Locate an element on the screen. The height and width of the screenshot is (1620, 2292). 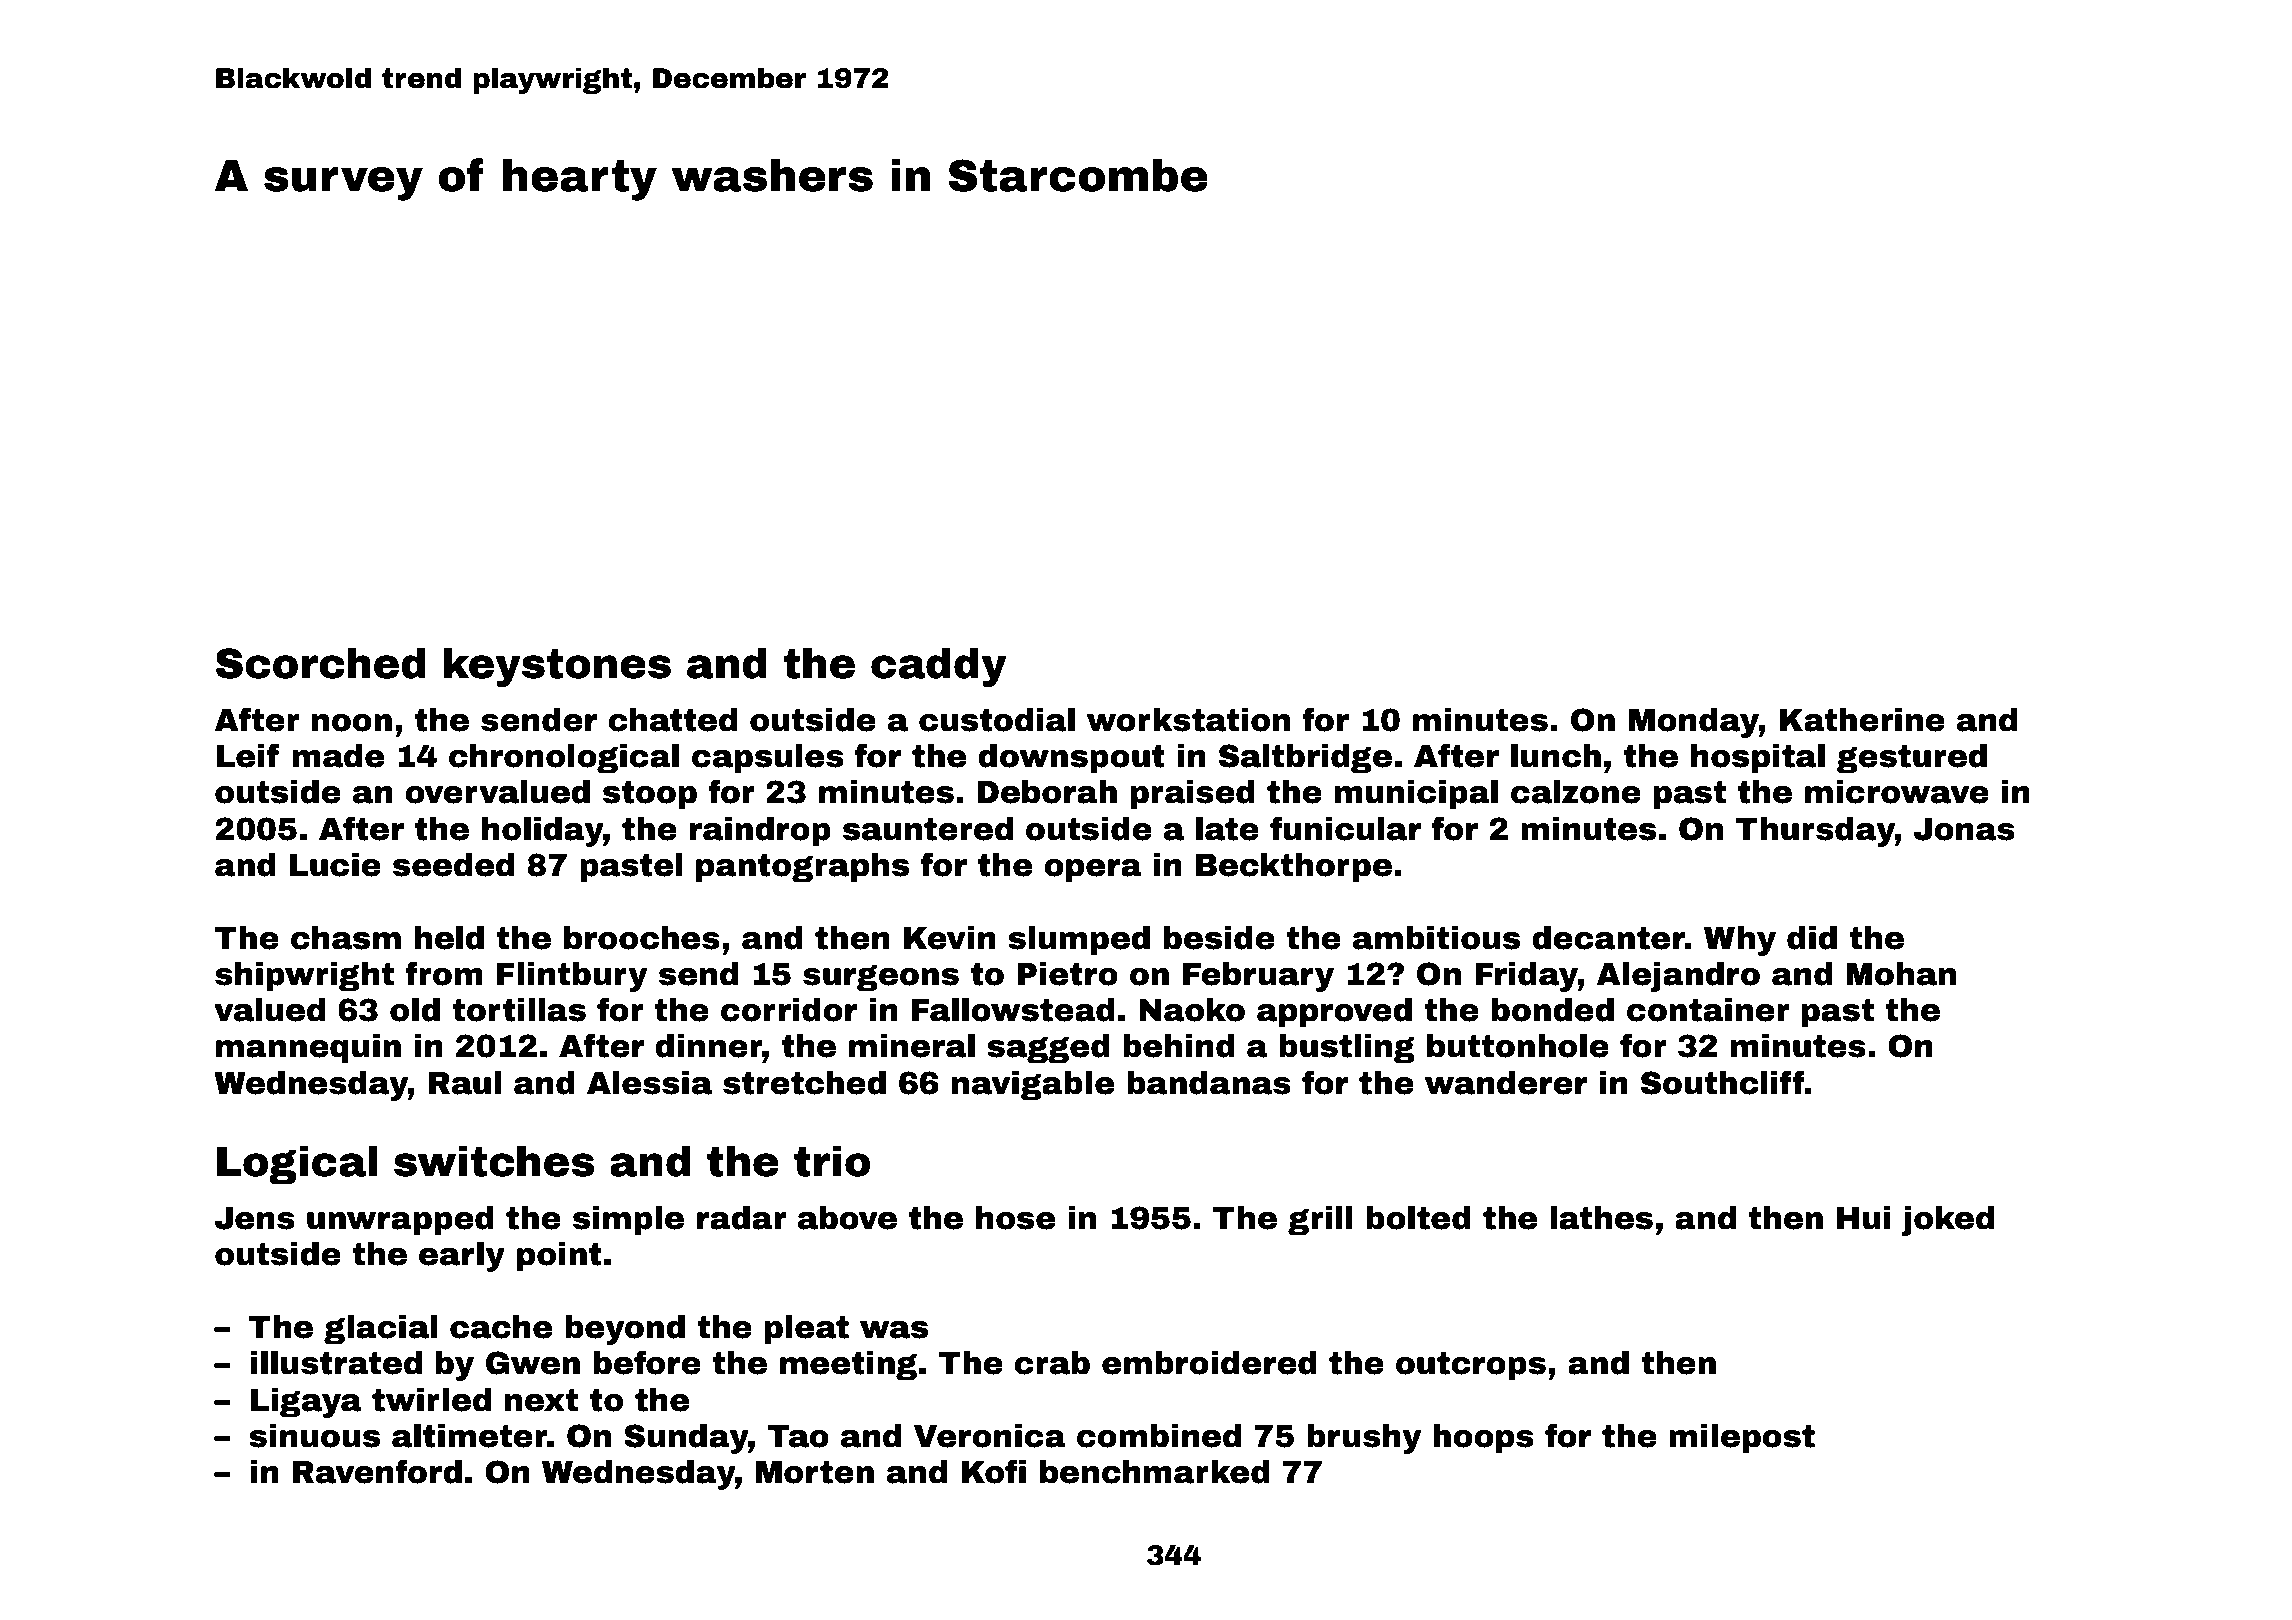
caddy is located at coordinates (939, 667).
